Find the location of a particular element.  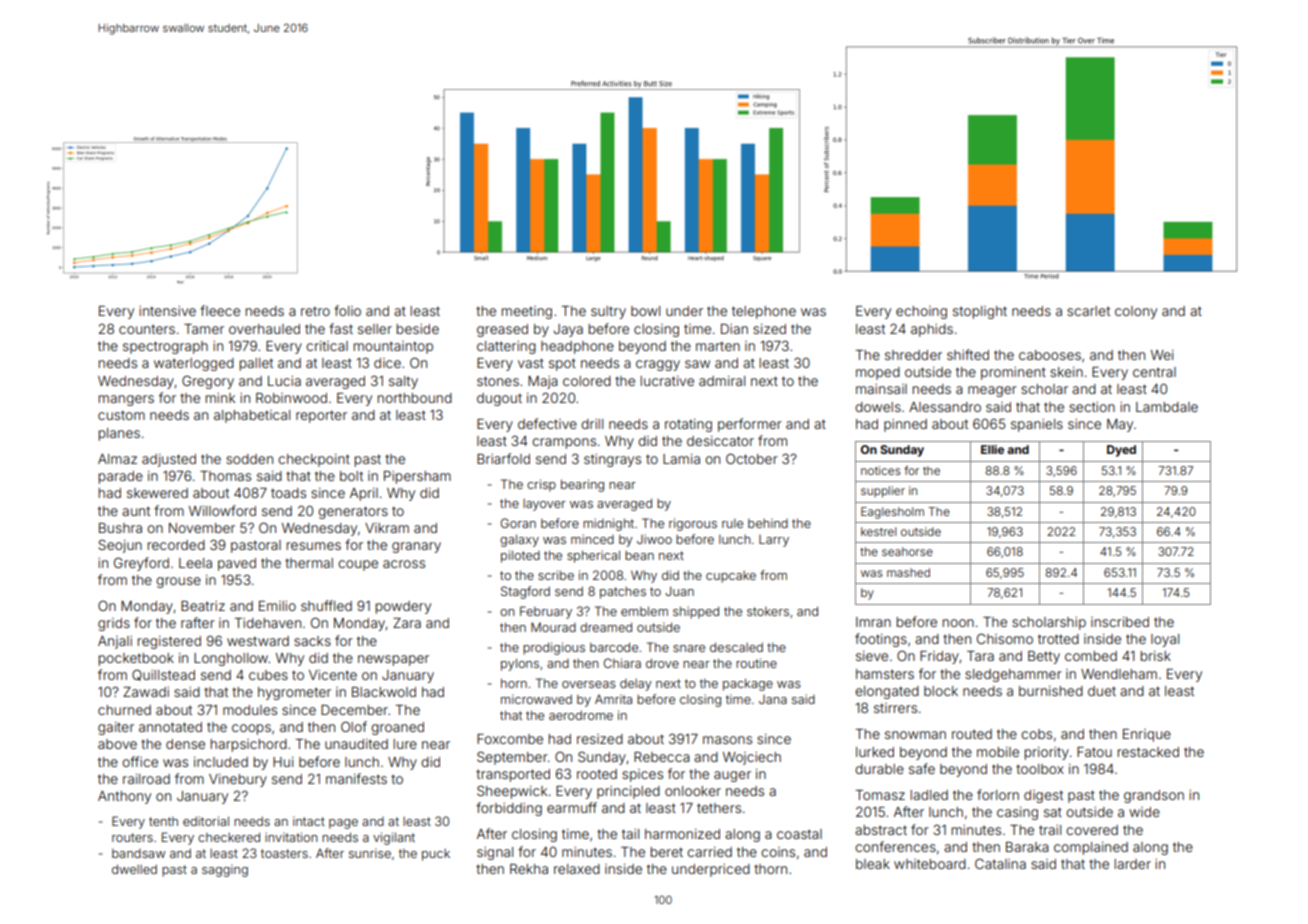

signal is located at coordinates (495, 853).
